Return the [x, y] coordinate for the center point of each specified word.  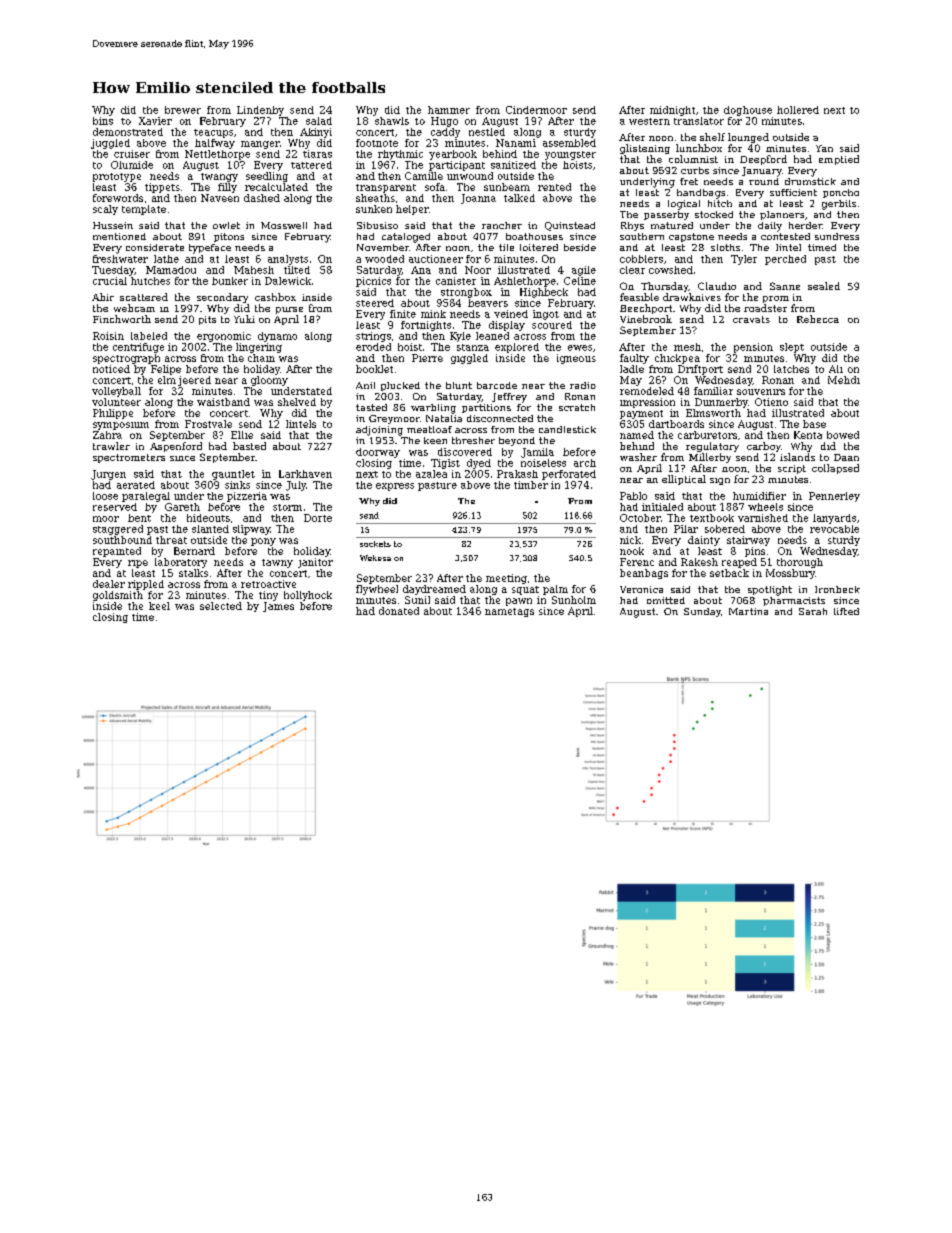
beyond [517, 441]
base [814, 424]
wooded [384, 259]
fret [689, 181]
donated [399, 611]
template [144, 210]
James [278, 607]
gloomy [269, 381]
